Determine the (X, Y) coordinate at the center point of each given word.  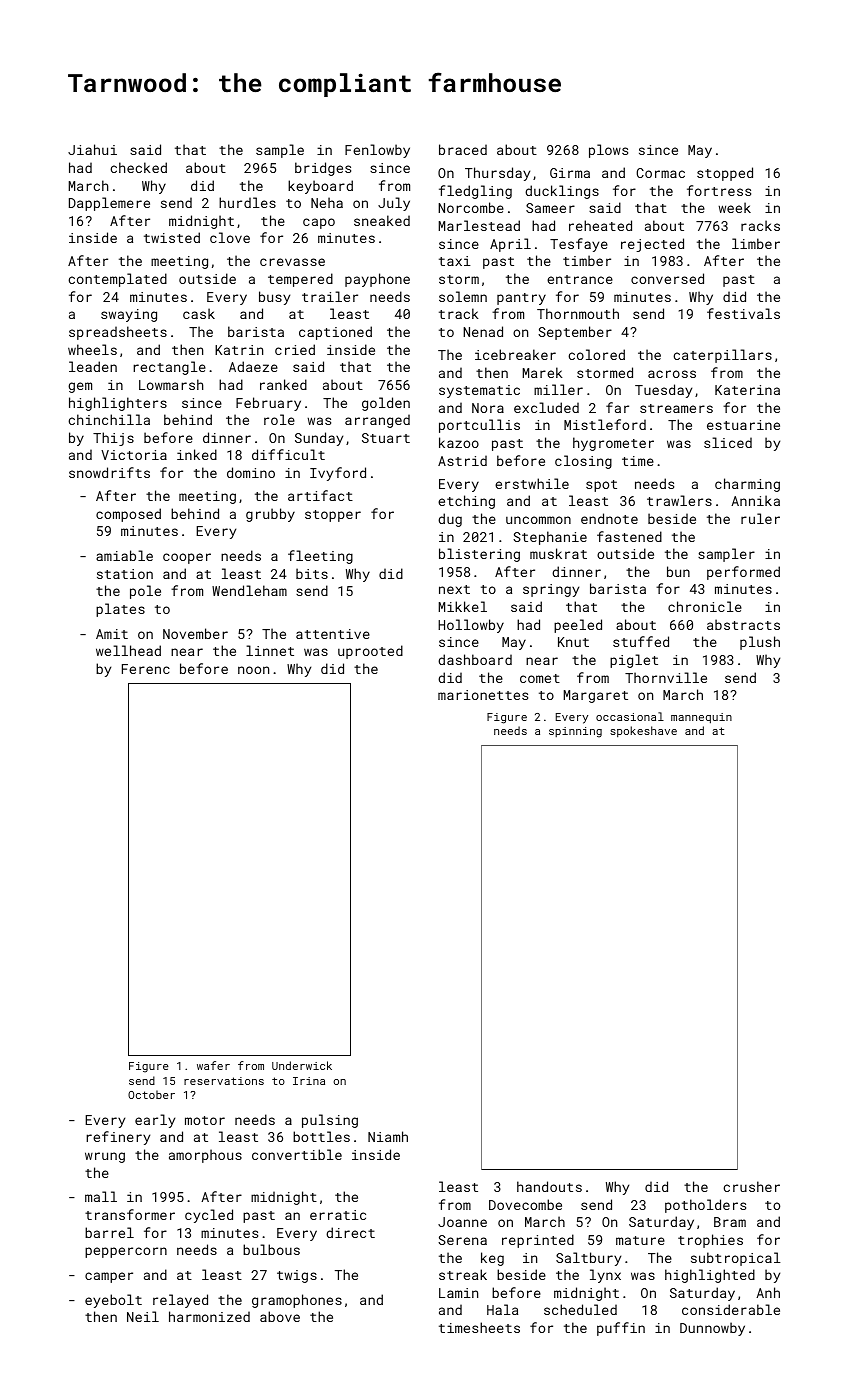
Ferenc (146, 669)
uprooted (370, 652)
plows (608, 151)
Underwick (302, 1065)
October (151, 1094)
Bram (730, 1222)
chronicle (705, 606)
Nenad (483, 331)
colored (596, 354)
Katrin (239, 350)
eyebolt (113, 1301)
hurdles (247, 202)
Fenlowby (377, 151)
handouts (549, 1186)
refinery (118, 1138)
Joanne (462, 1222)
